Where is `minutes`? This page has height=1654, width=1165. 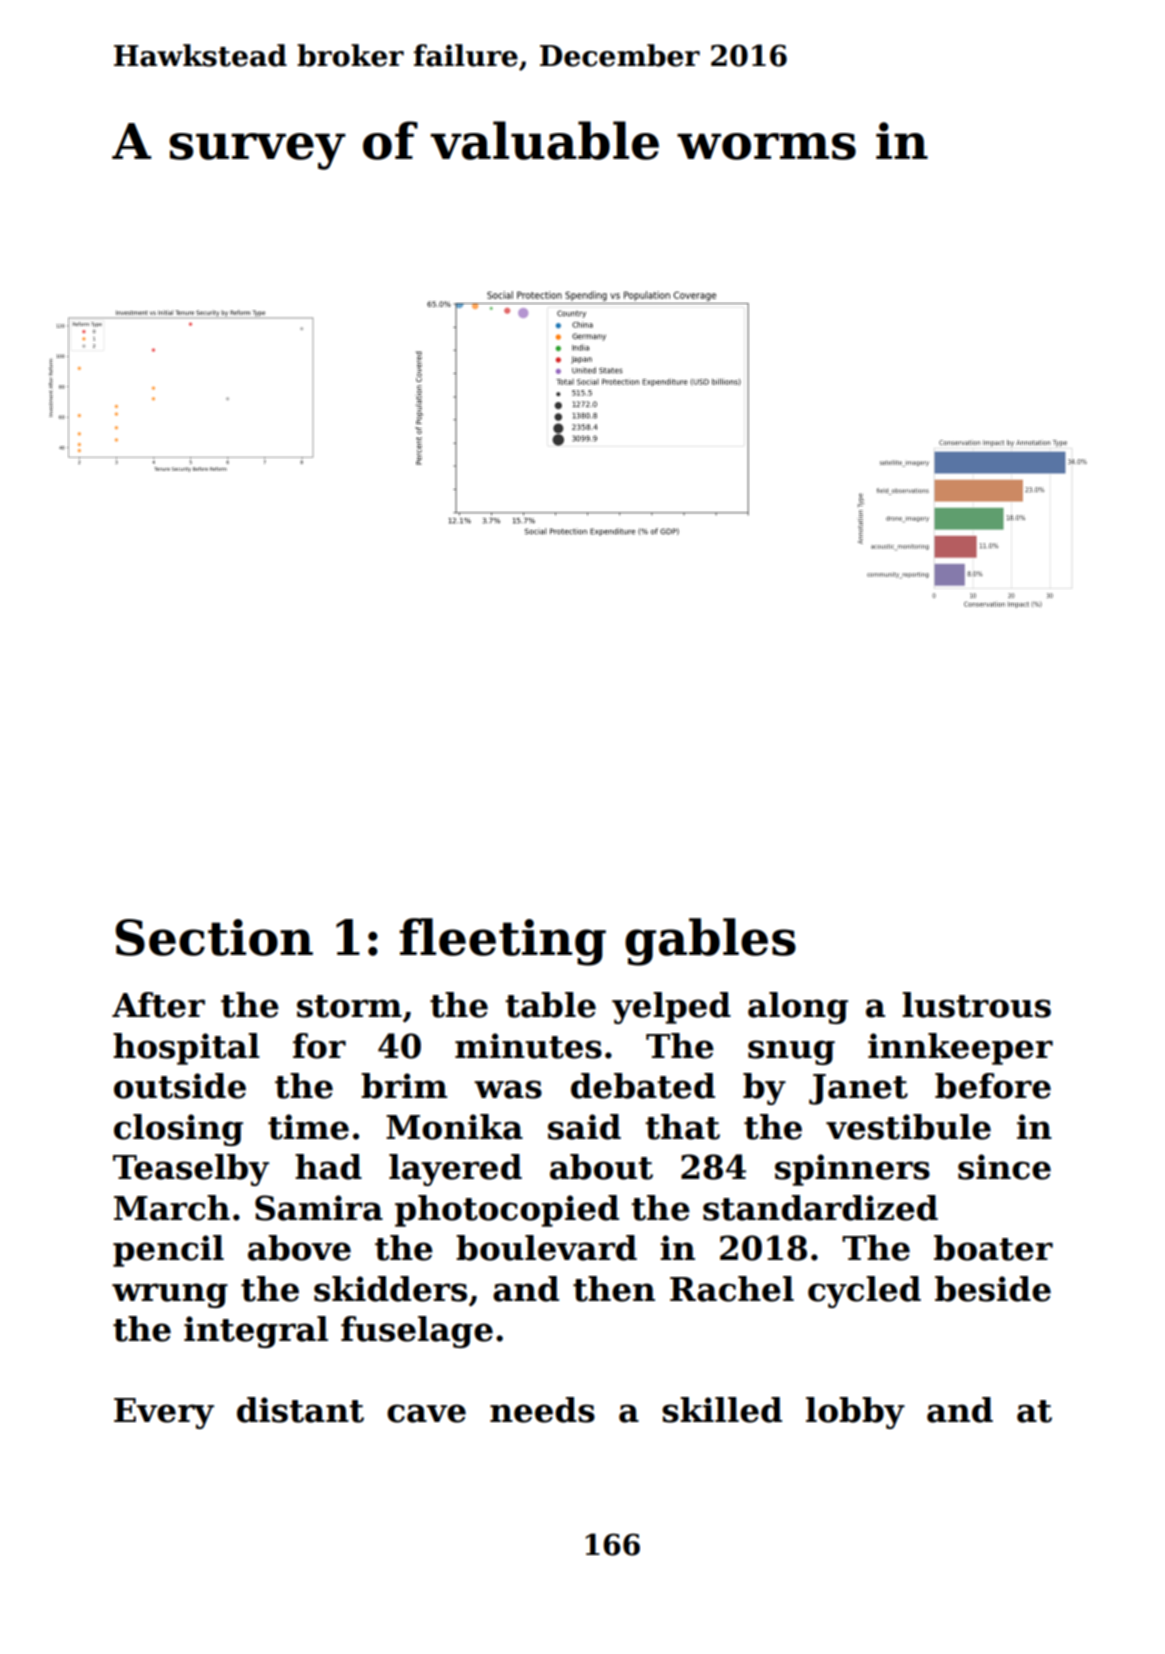
minutes is located at coordinates (528, 1046).
